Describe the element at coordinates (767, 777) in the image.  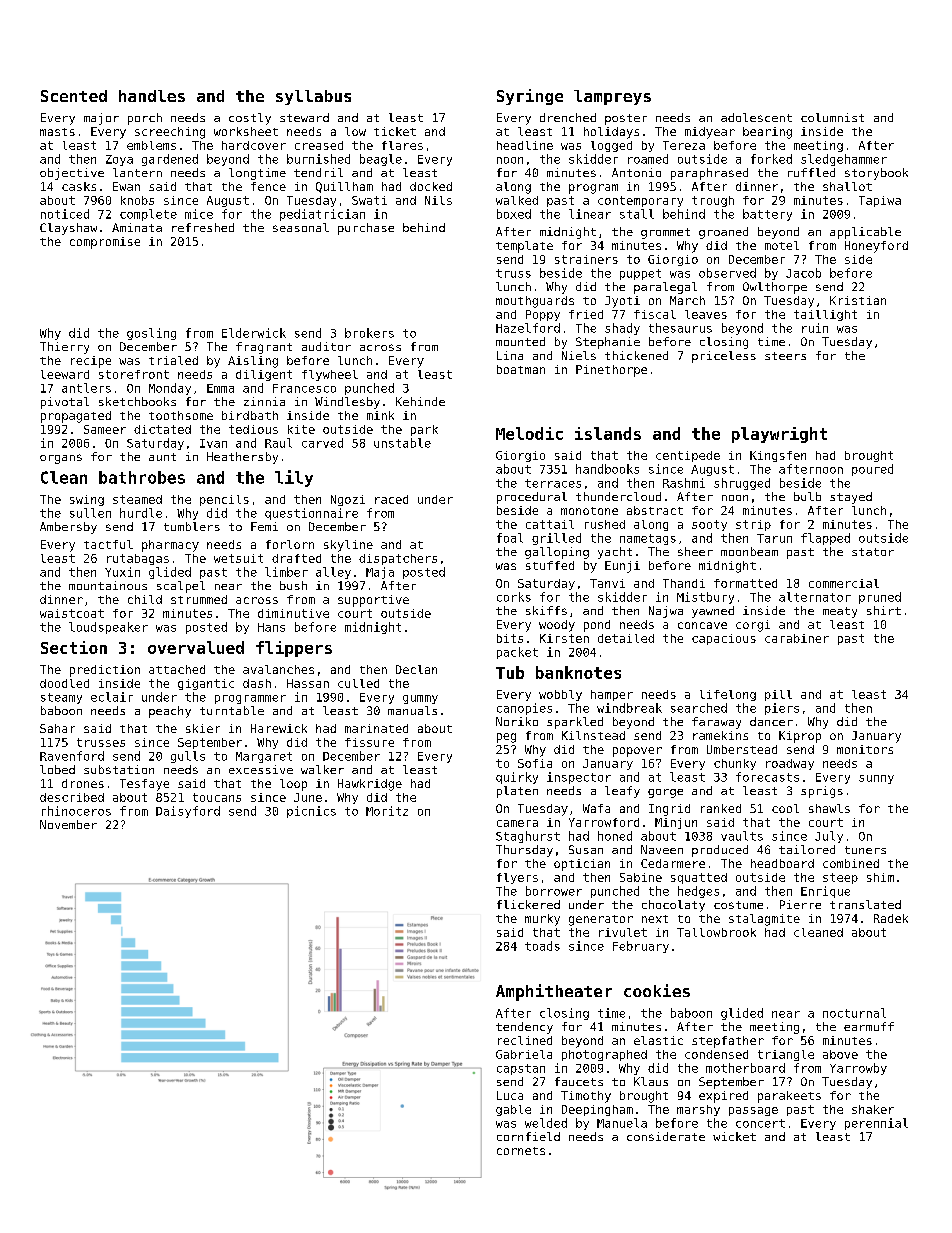
I see `forecasts` at that location.
